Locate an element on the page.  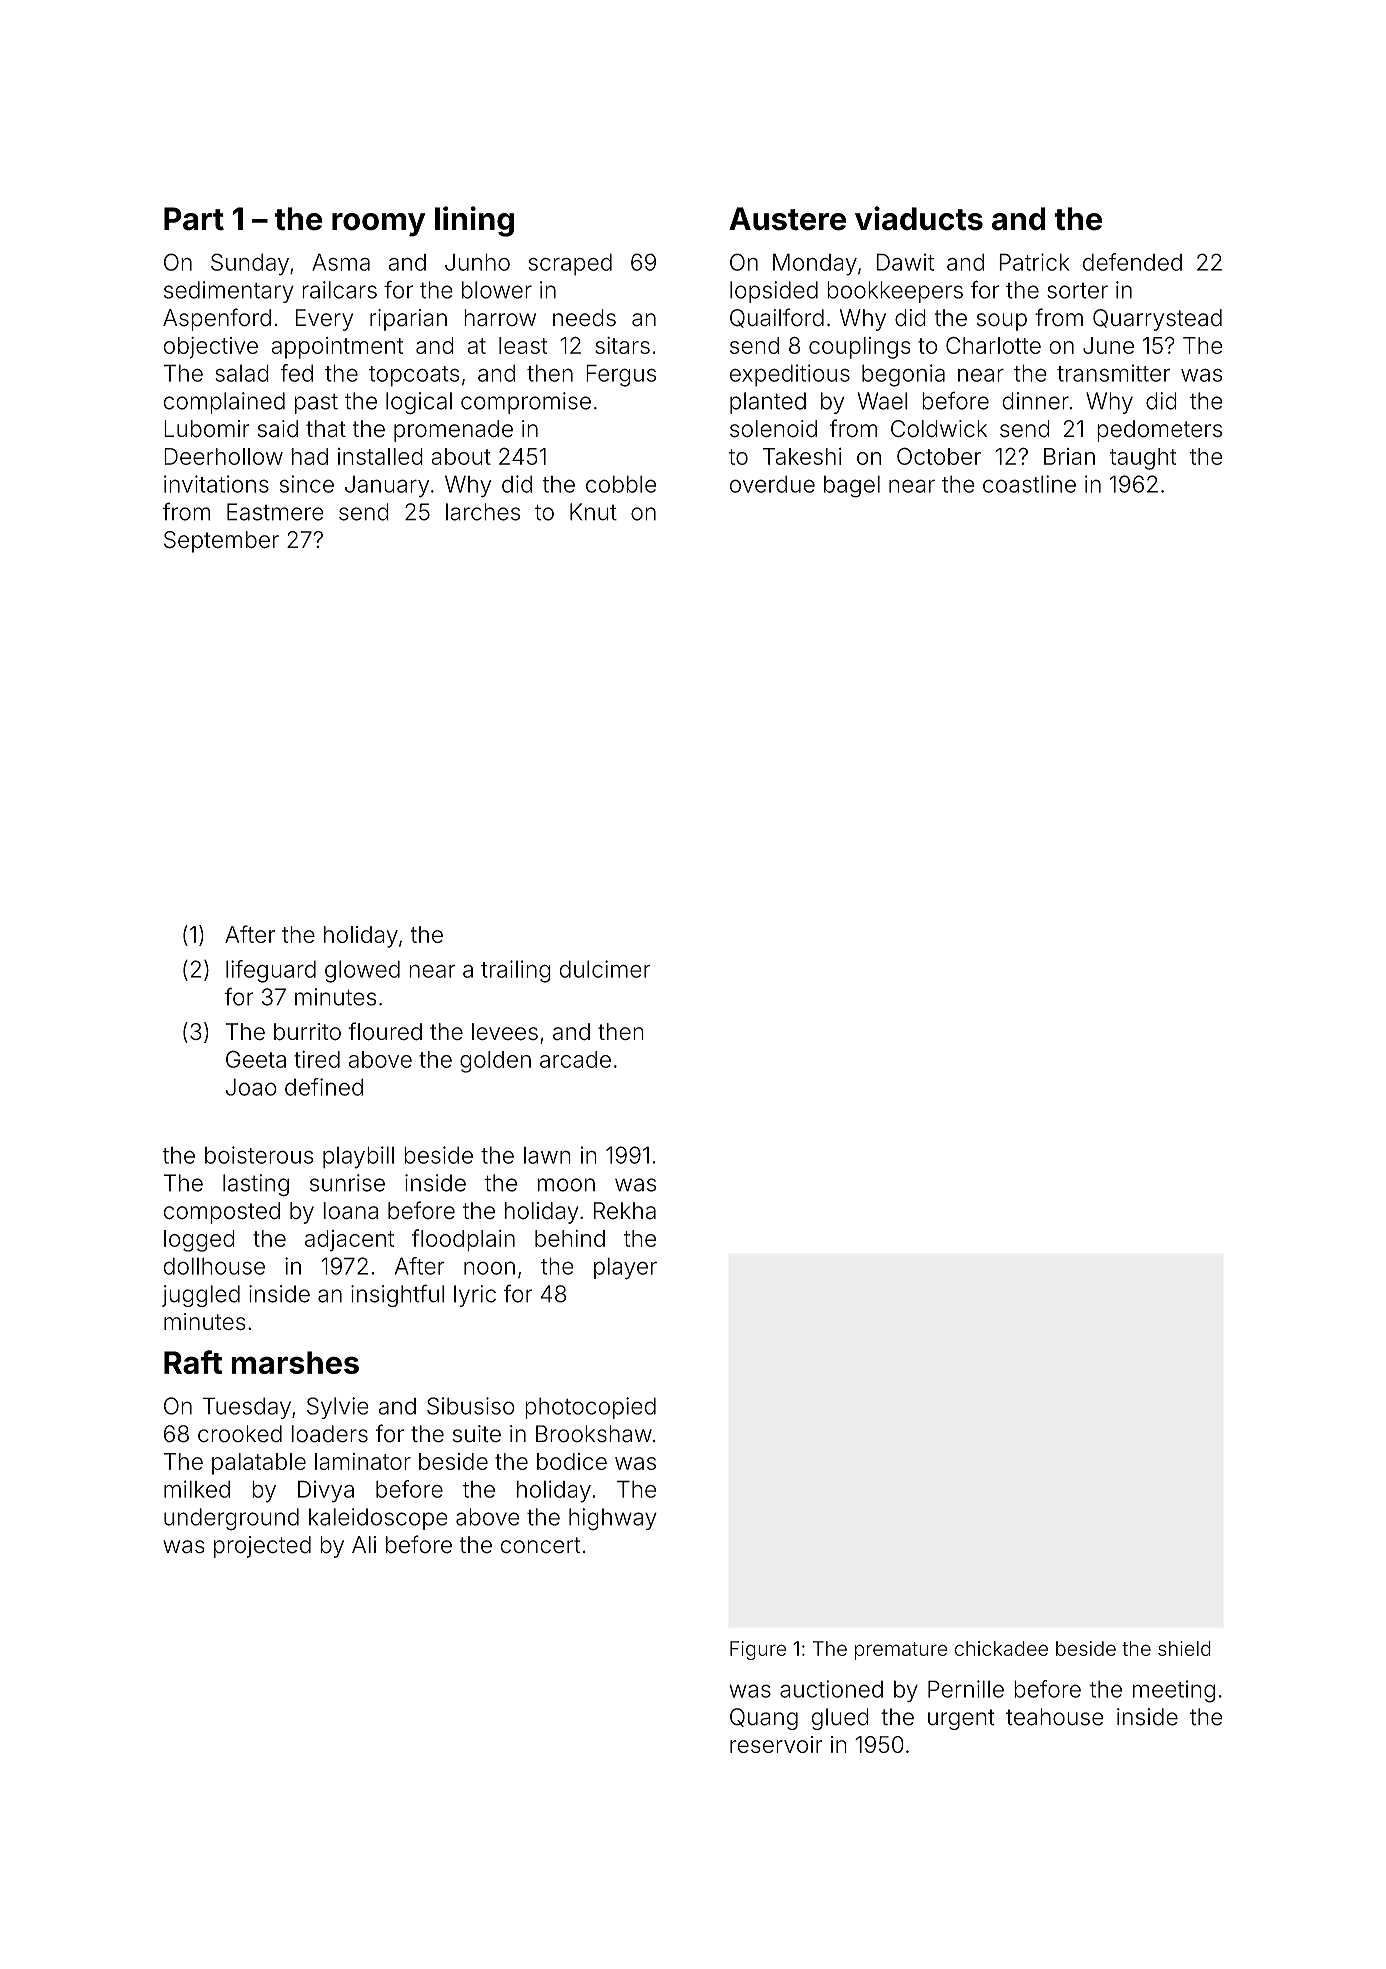
viaducts is located at coordinates (919, 218).
